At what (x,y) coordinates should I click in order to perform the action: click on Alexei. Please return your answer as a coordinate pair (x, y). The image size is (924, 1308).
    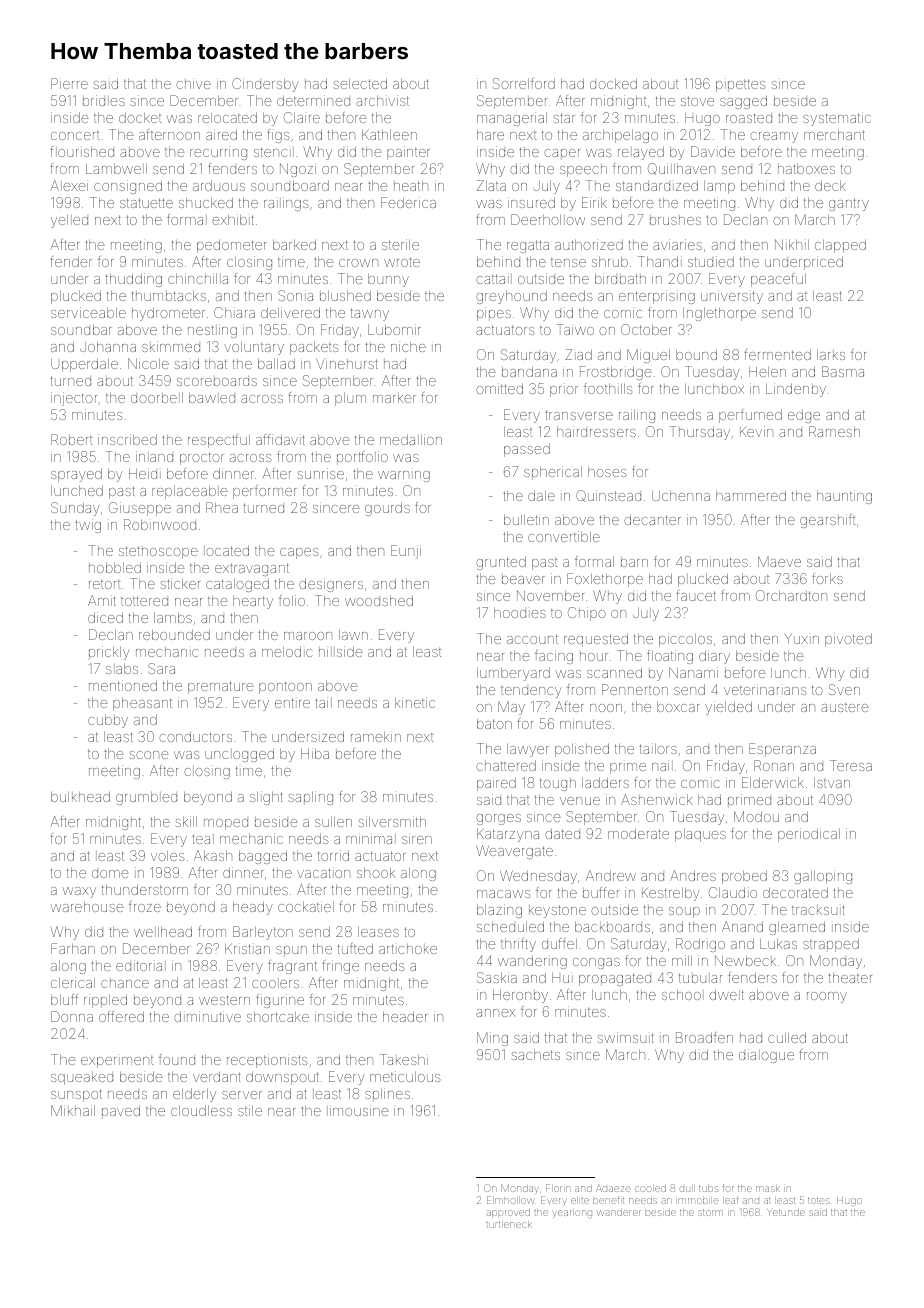
    Looking at the image, I should click on (69, 185).
